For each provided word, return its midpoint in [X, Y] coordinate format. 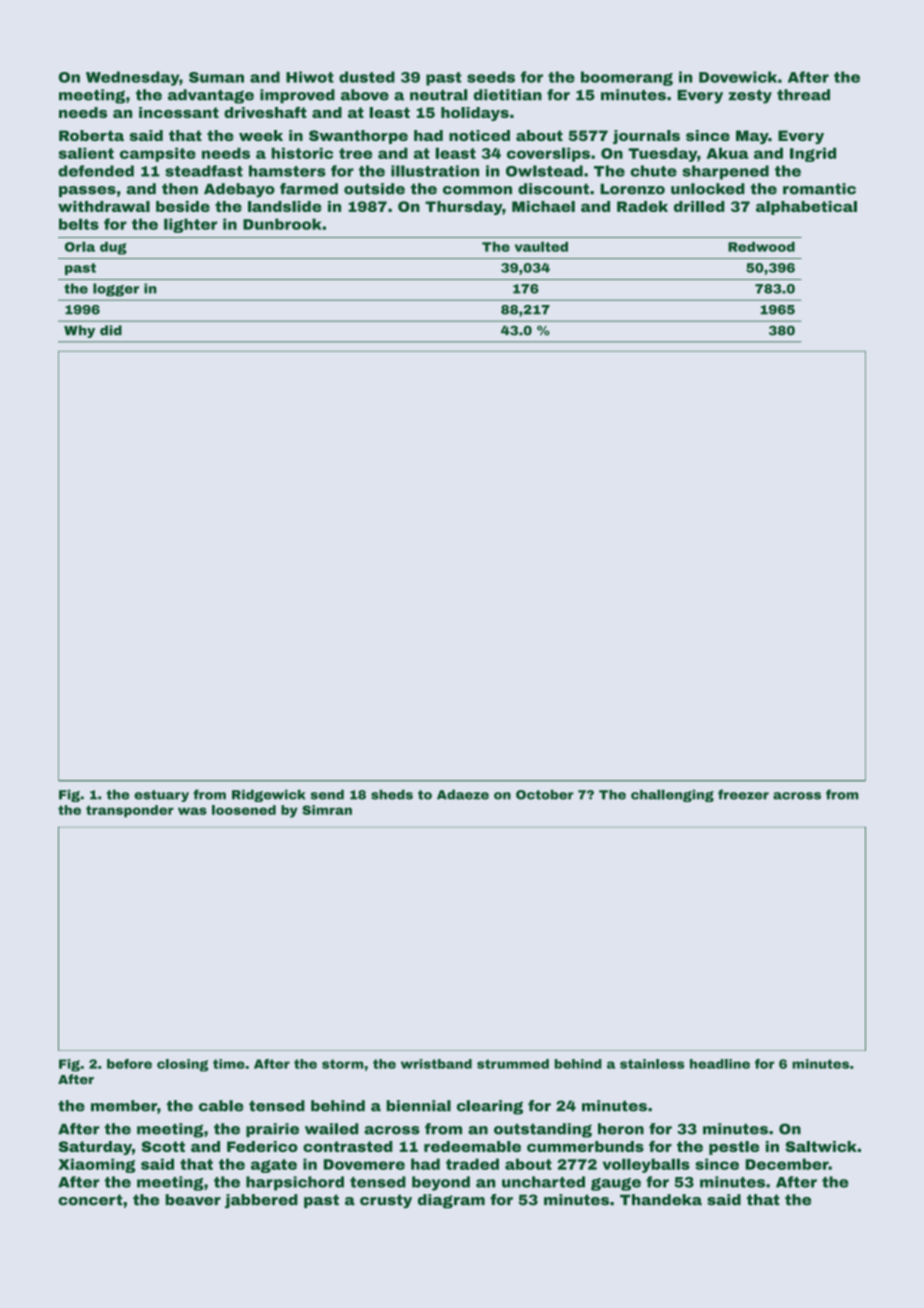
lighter [190, 225]
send [327, 795]
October [545, 795]
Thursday [463, 208]
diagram [451, 1201]
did [111, 330]
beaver [193, 1200]
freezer [743, 794]
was [192, 811]
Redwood [761, 247]
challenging [672, 796]
